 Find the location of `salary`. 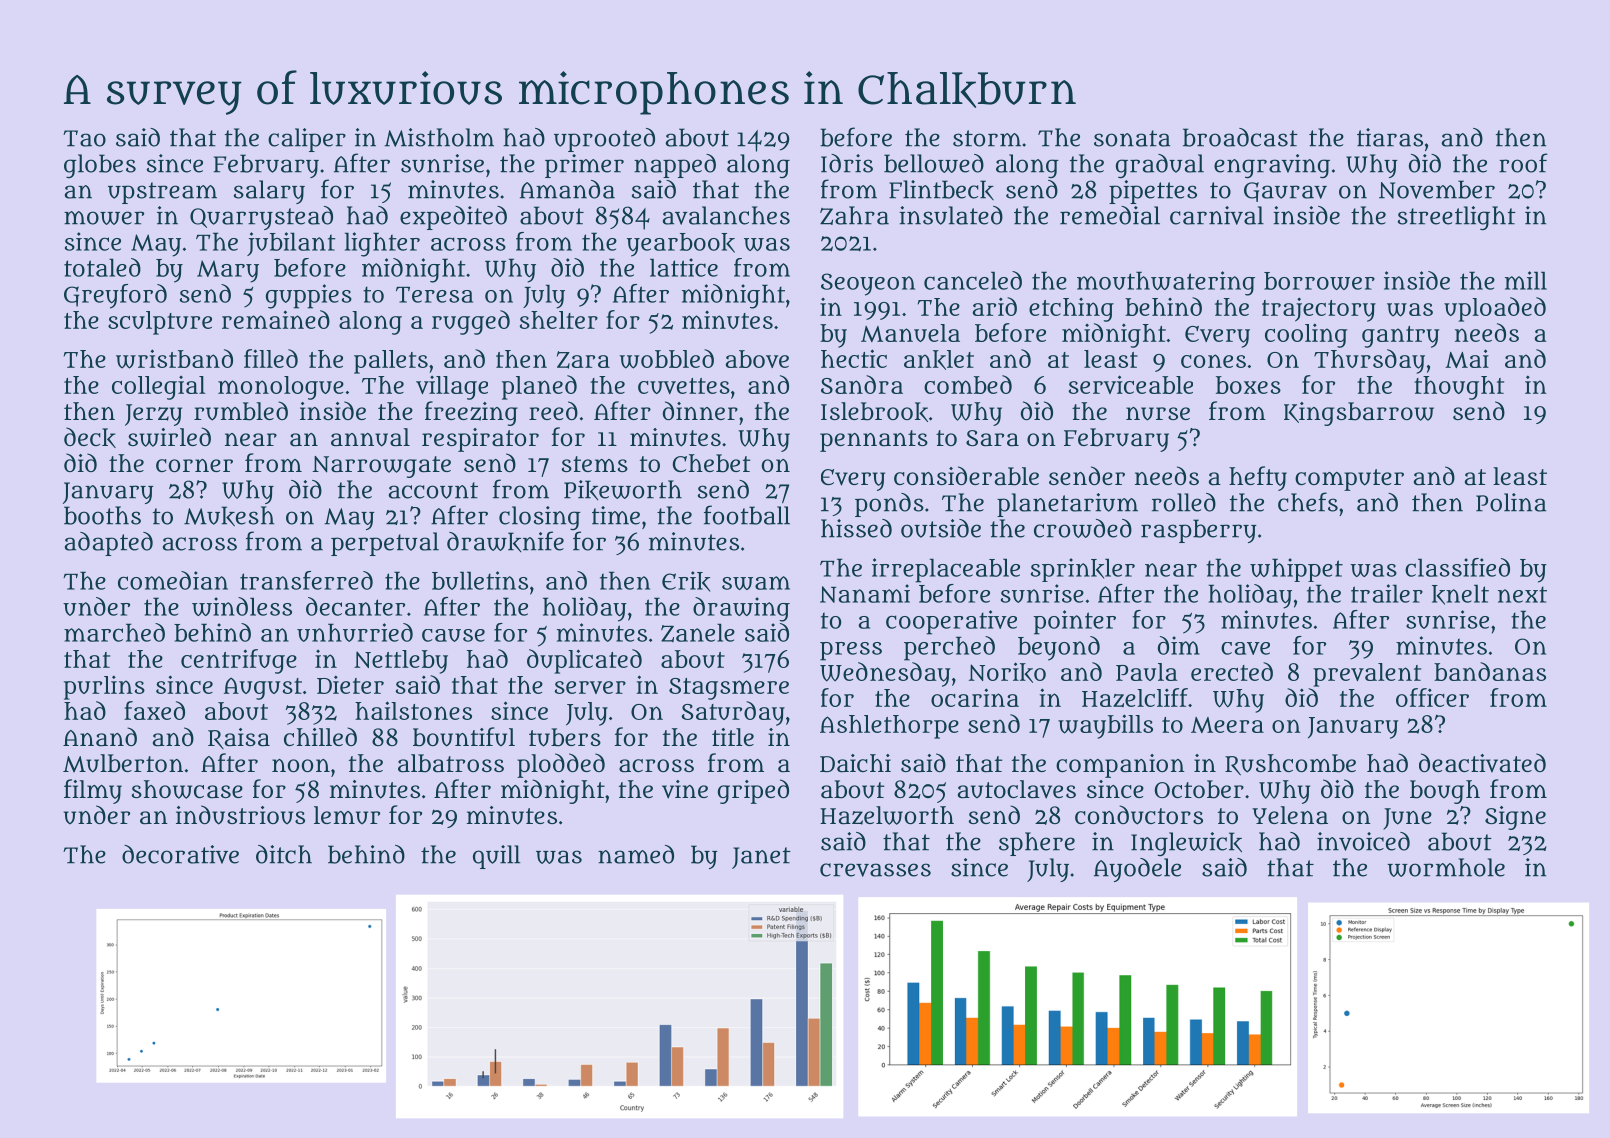

salary is located at coordinates (269, 192).
